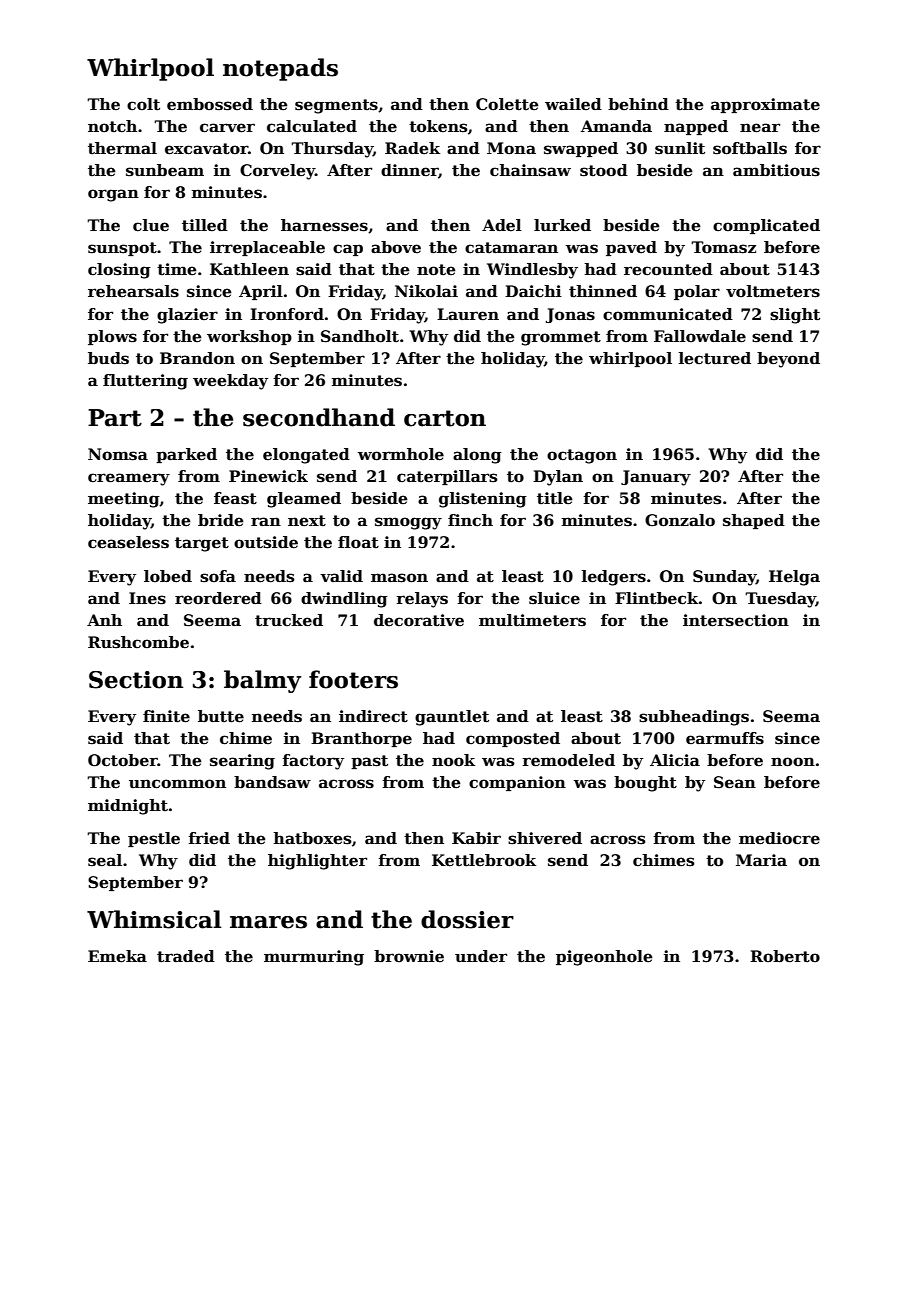  What do you see at coordinates (268, 922) in the document?
I see `mares` at bounding box center [268, 922].
